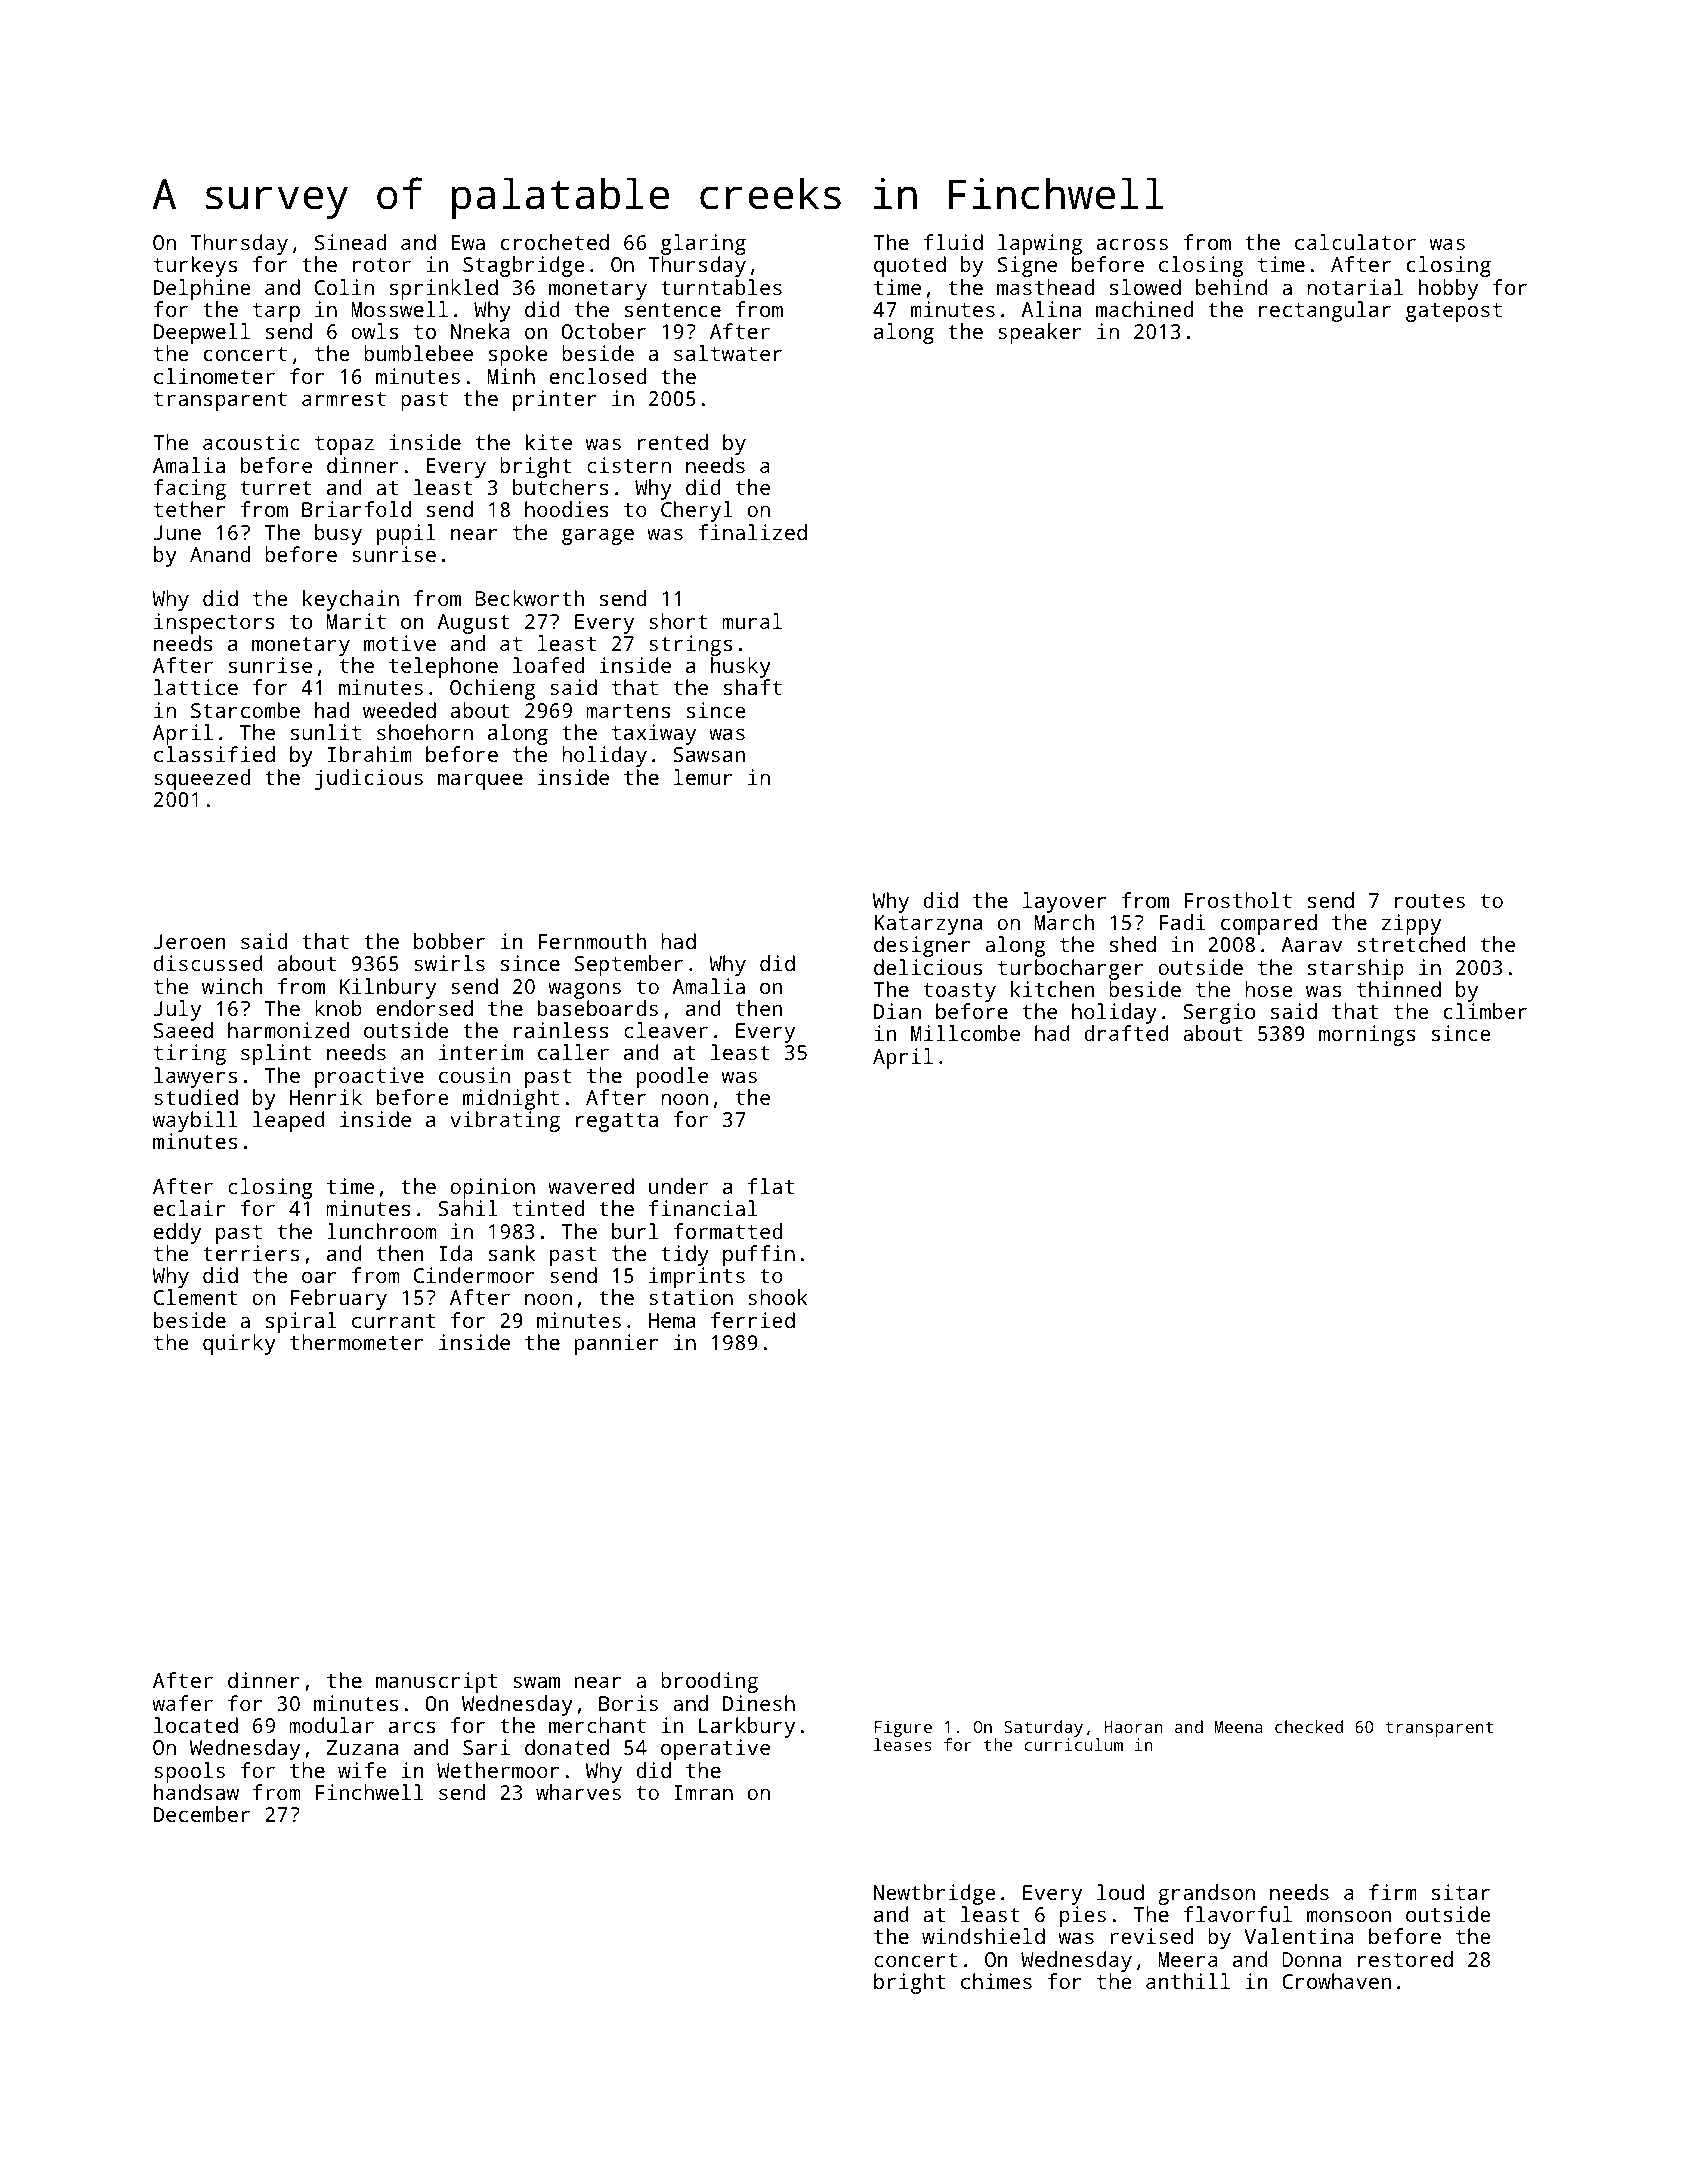 The height and width of the page is (2178, 1683). I want to click on saltwater, so click(728, 353).
